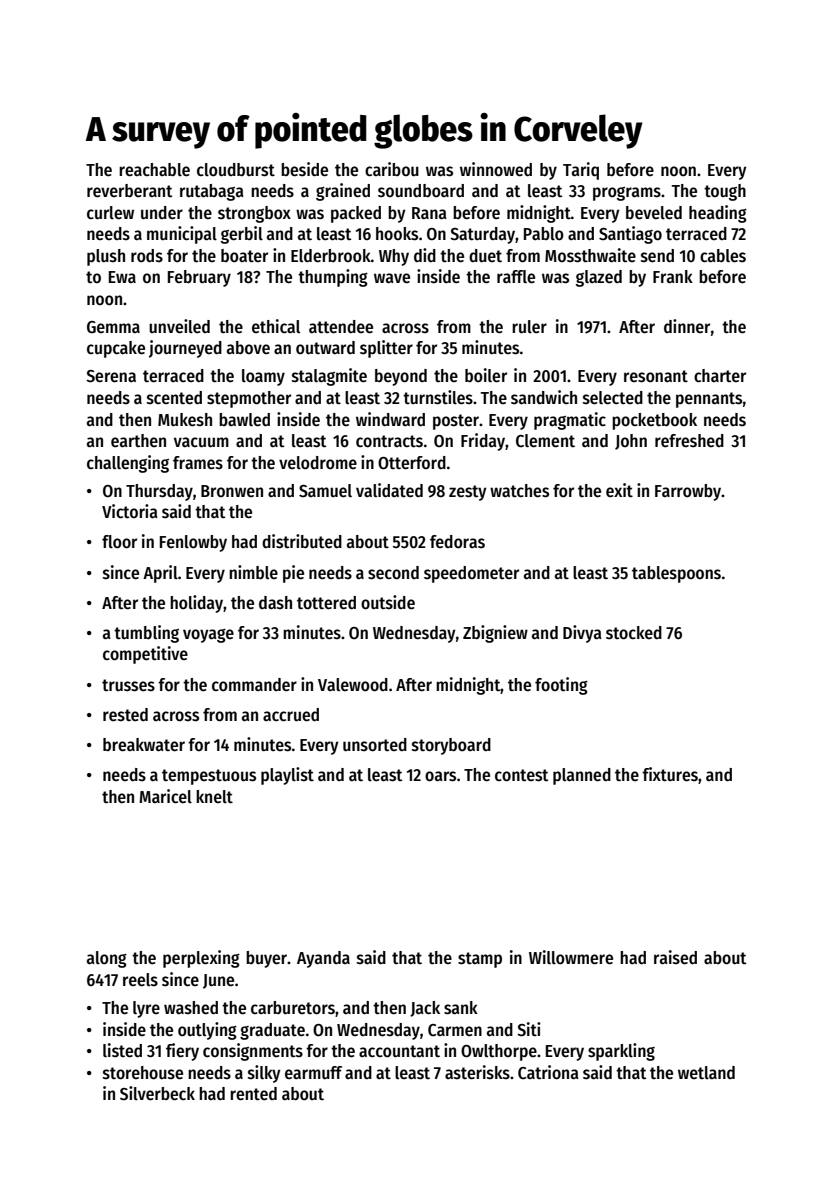 Image resolution: width=833 pixels, height=1182 pixels. Describe the element at coordinates (581, 171) in the image. I see `Tariq` at that location.
